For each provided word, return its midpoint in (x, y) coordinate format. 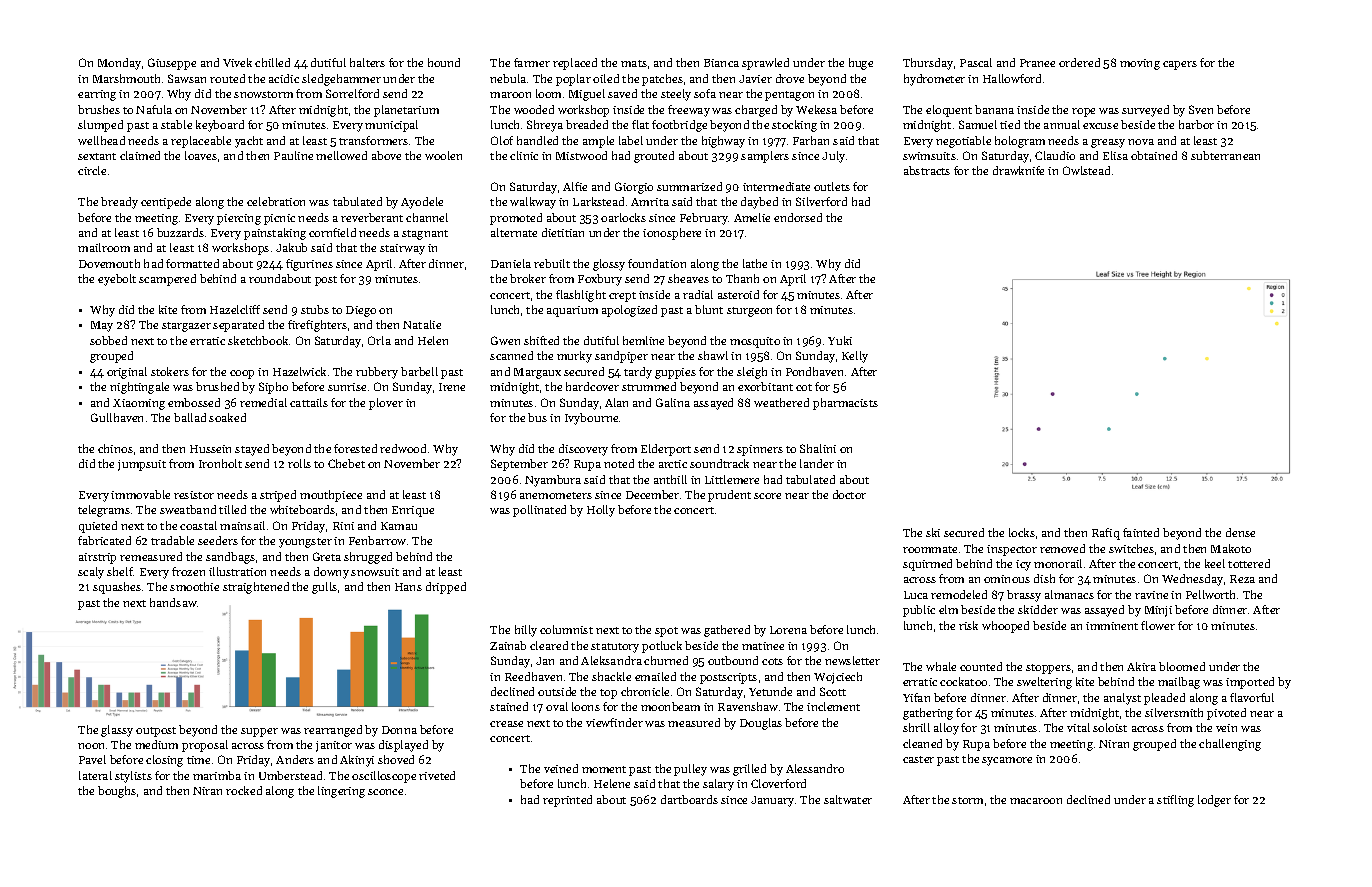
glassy (117, 731)
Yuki (840, 340)
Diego (361, 311)
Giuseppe (172, 64)
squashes (117, 588)
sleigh (752, 373)
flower (1158, 625)
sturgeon (749, 312)
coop (242, 374)
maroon (510, 95)
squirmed (927, 565)
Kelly (855, 357)
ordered (1079, 62)
